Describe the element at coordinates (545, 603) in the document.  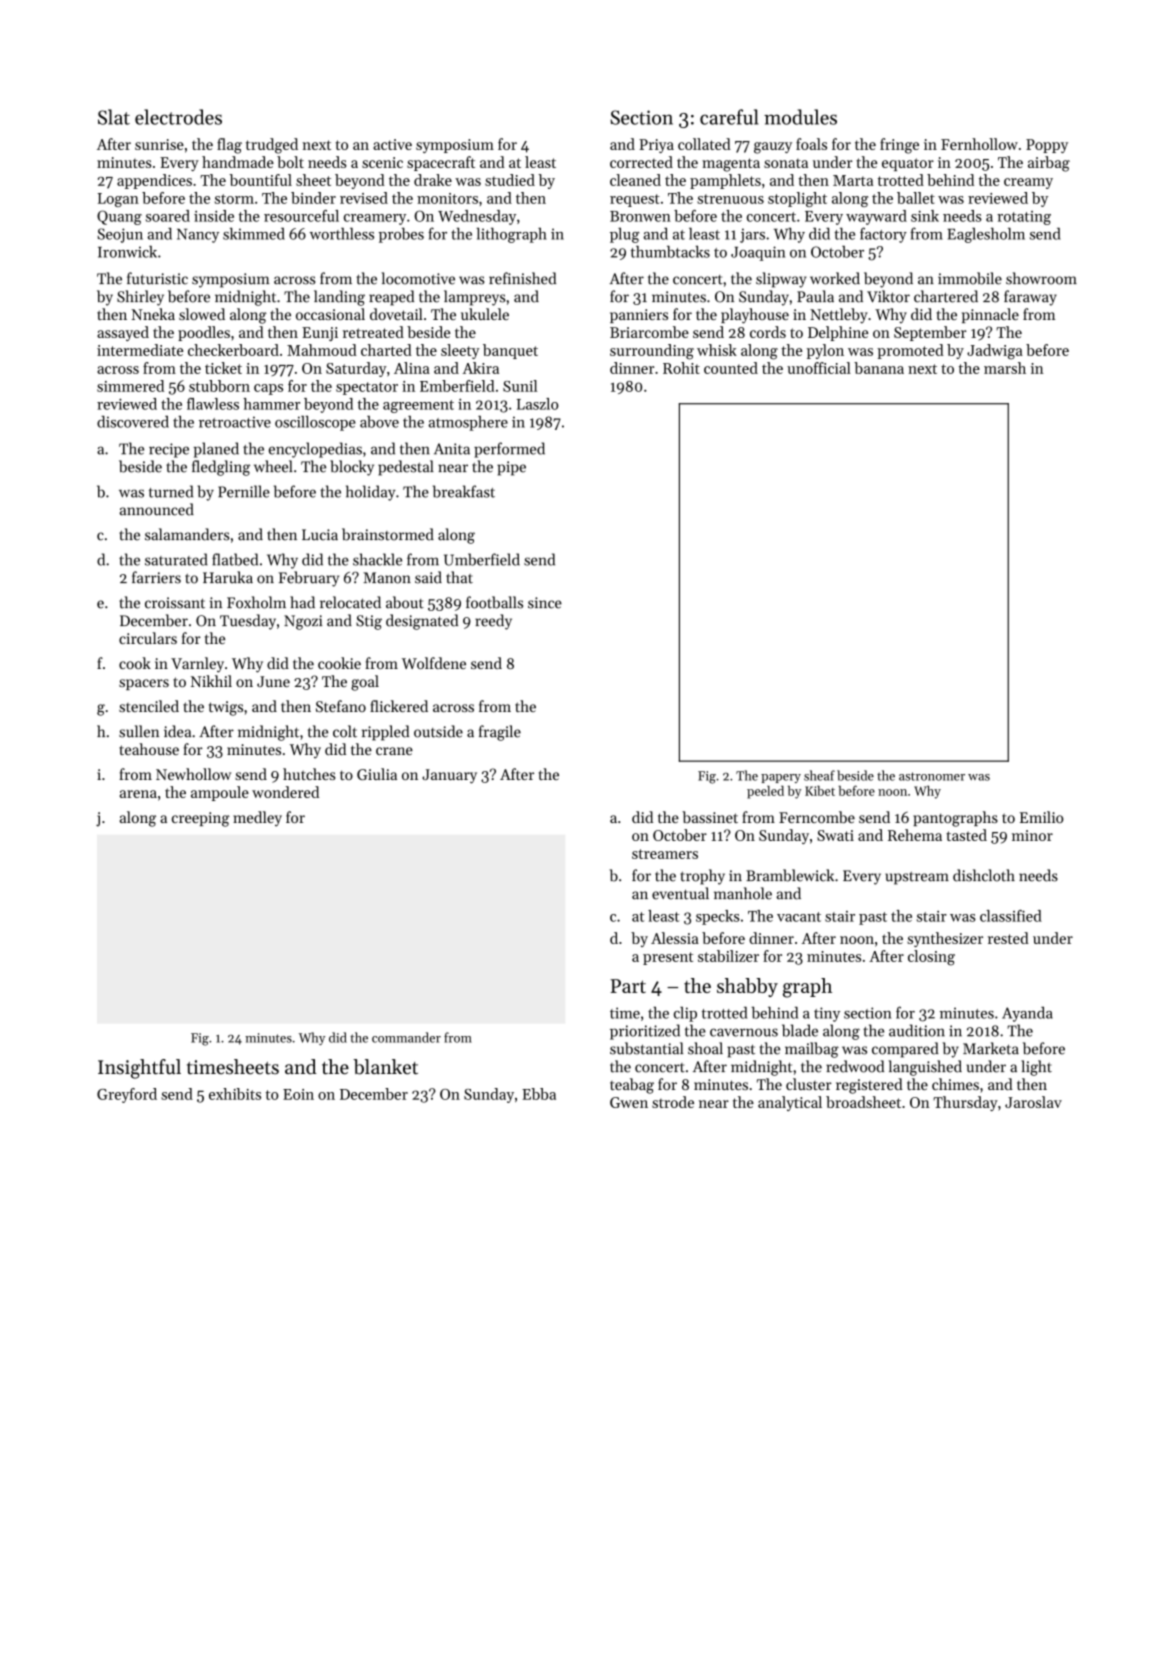
I see `since` at that location.
